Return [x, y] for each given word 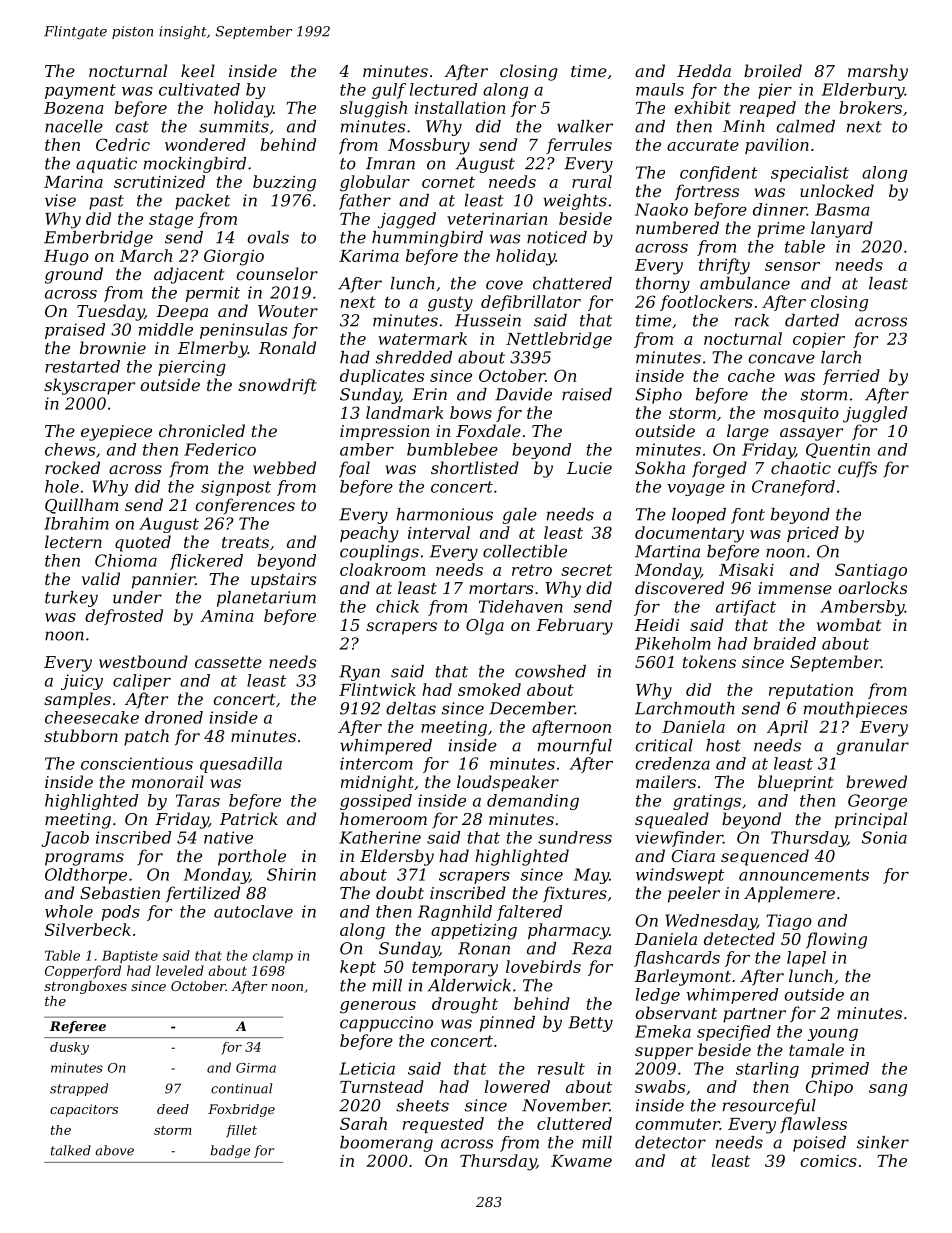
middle [166, 329]
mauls [660, 89]
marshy [878, 72]
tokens [709, 661]
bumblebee [452, 449]
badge [230, 1151]
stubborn [81, 735]
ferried [851, 377]
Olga [485, 626]
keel [198, 70]
